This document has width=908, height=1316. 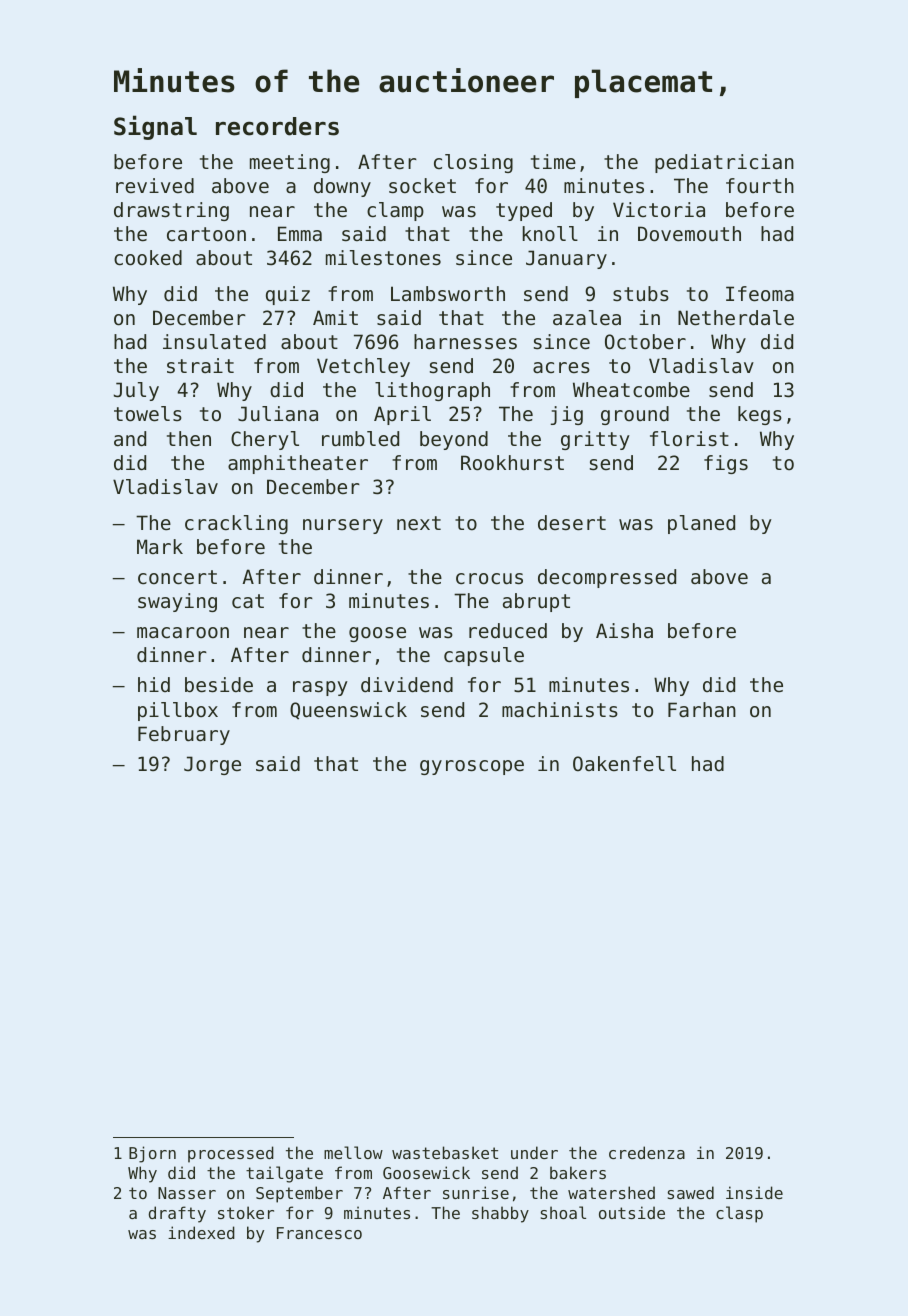 I want to click on cartoon, so click(x=206, y=234).
